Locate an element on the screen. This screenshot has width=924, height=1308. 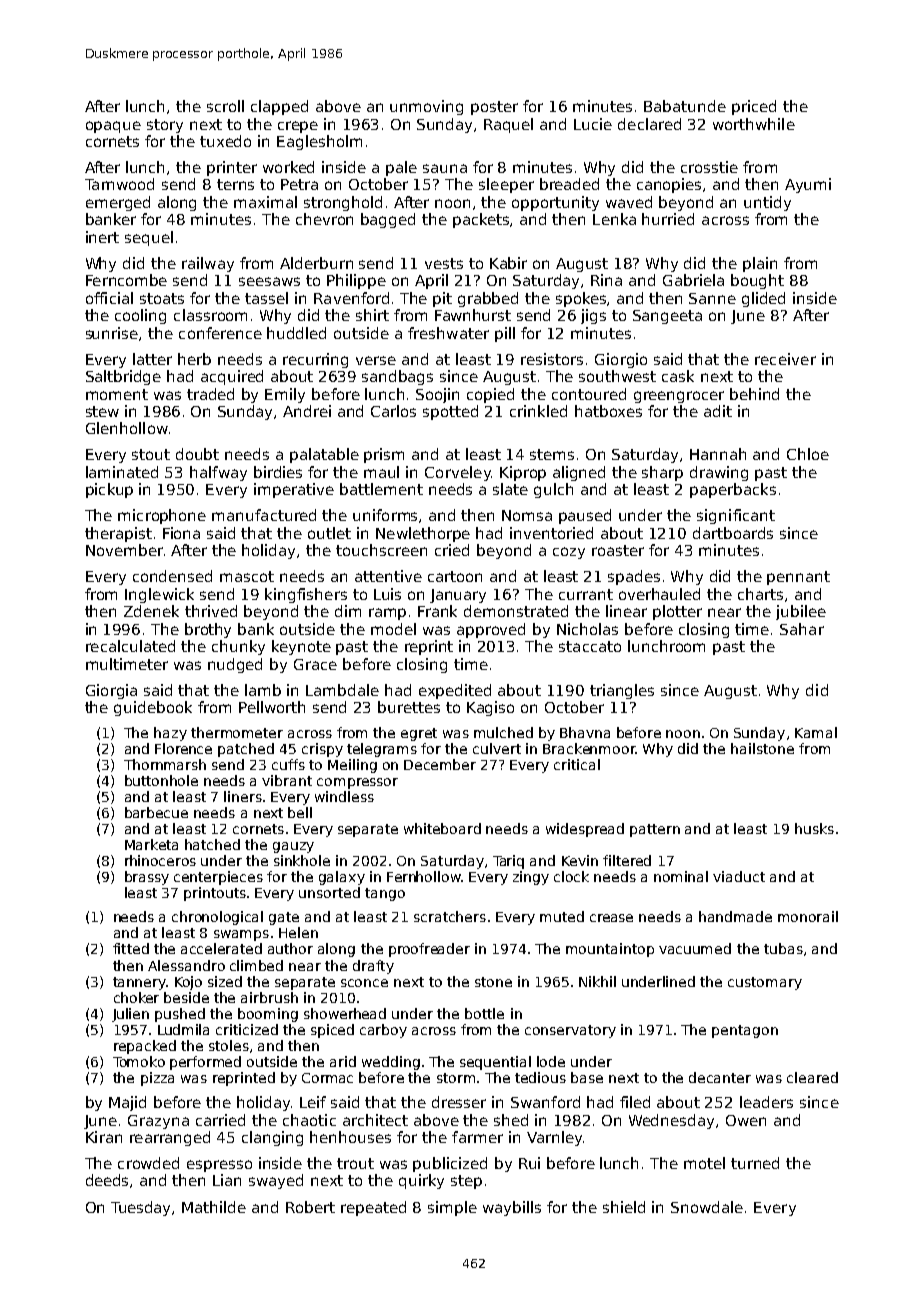
cozy is located at coordinates (569, 553).
